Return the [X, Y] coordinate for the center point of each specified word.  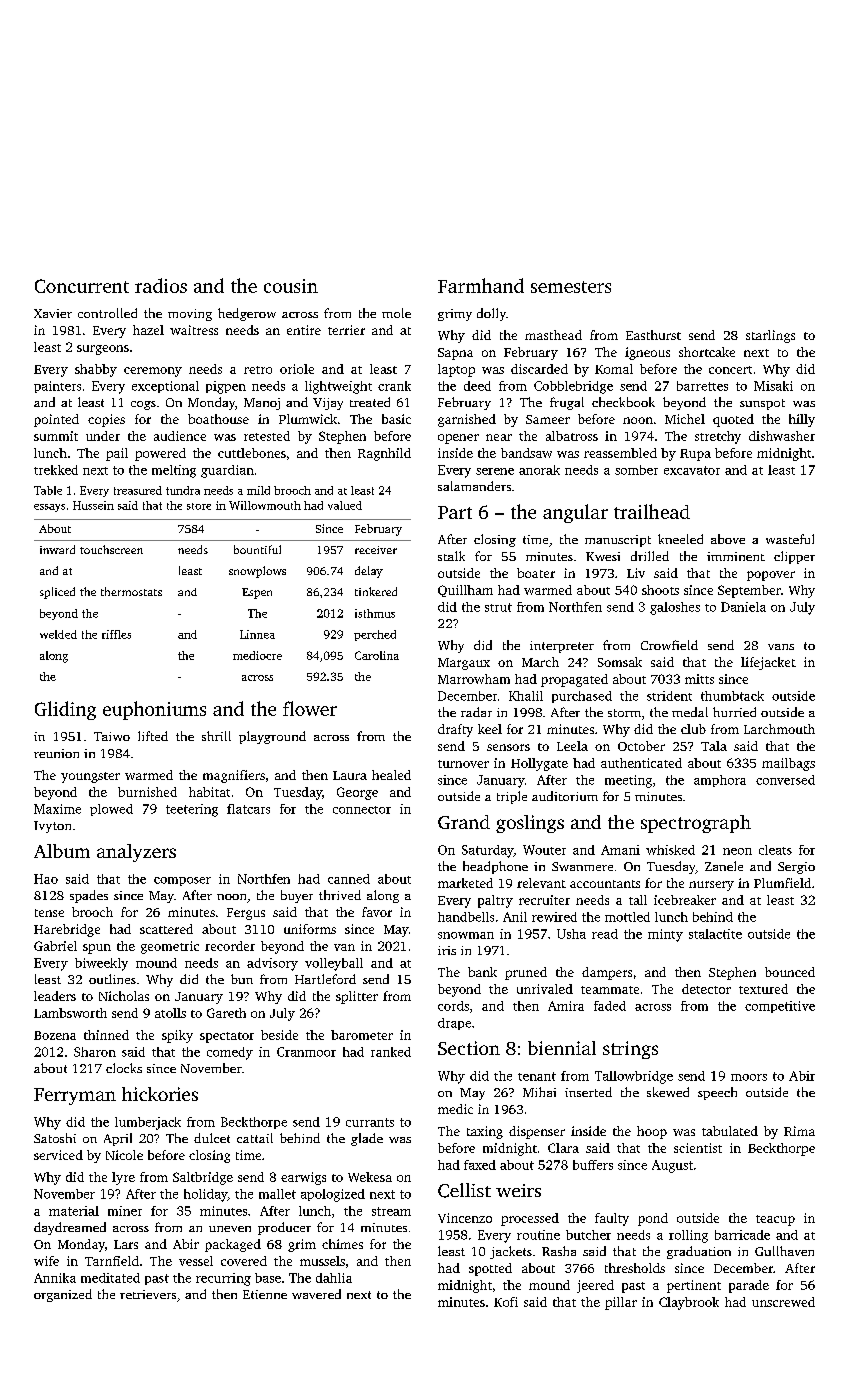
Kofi [506, 1302]
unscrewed [783, 1302]
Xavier [53, 313]
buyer [297, 896]
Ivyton [52, 827]
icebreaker [685, 900]
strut [498, 607]
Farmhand [481, 285]
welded [58, 634]
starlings [770, 336]
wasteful [790, 539]
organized [63, 1295]
